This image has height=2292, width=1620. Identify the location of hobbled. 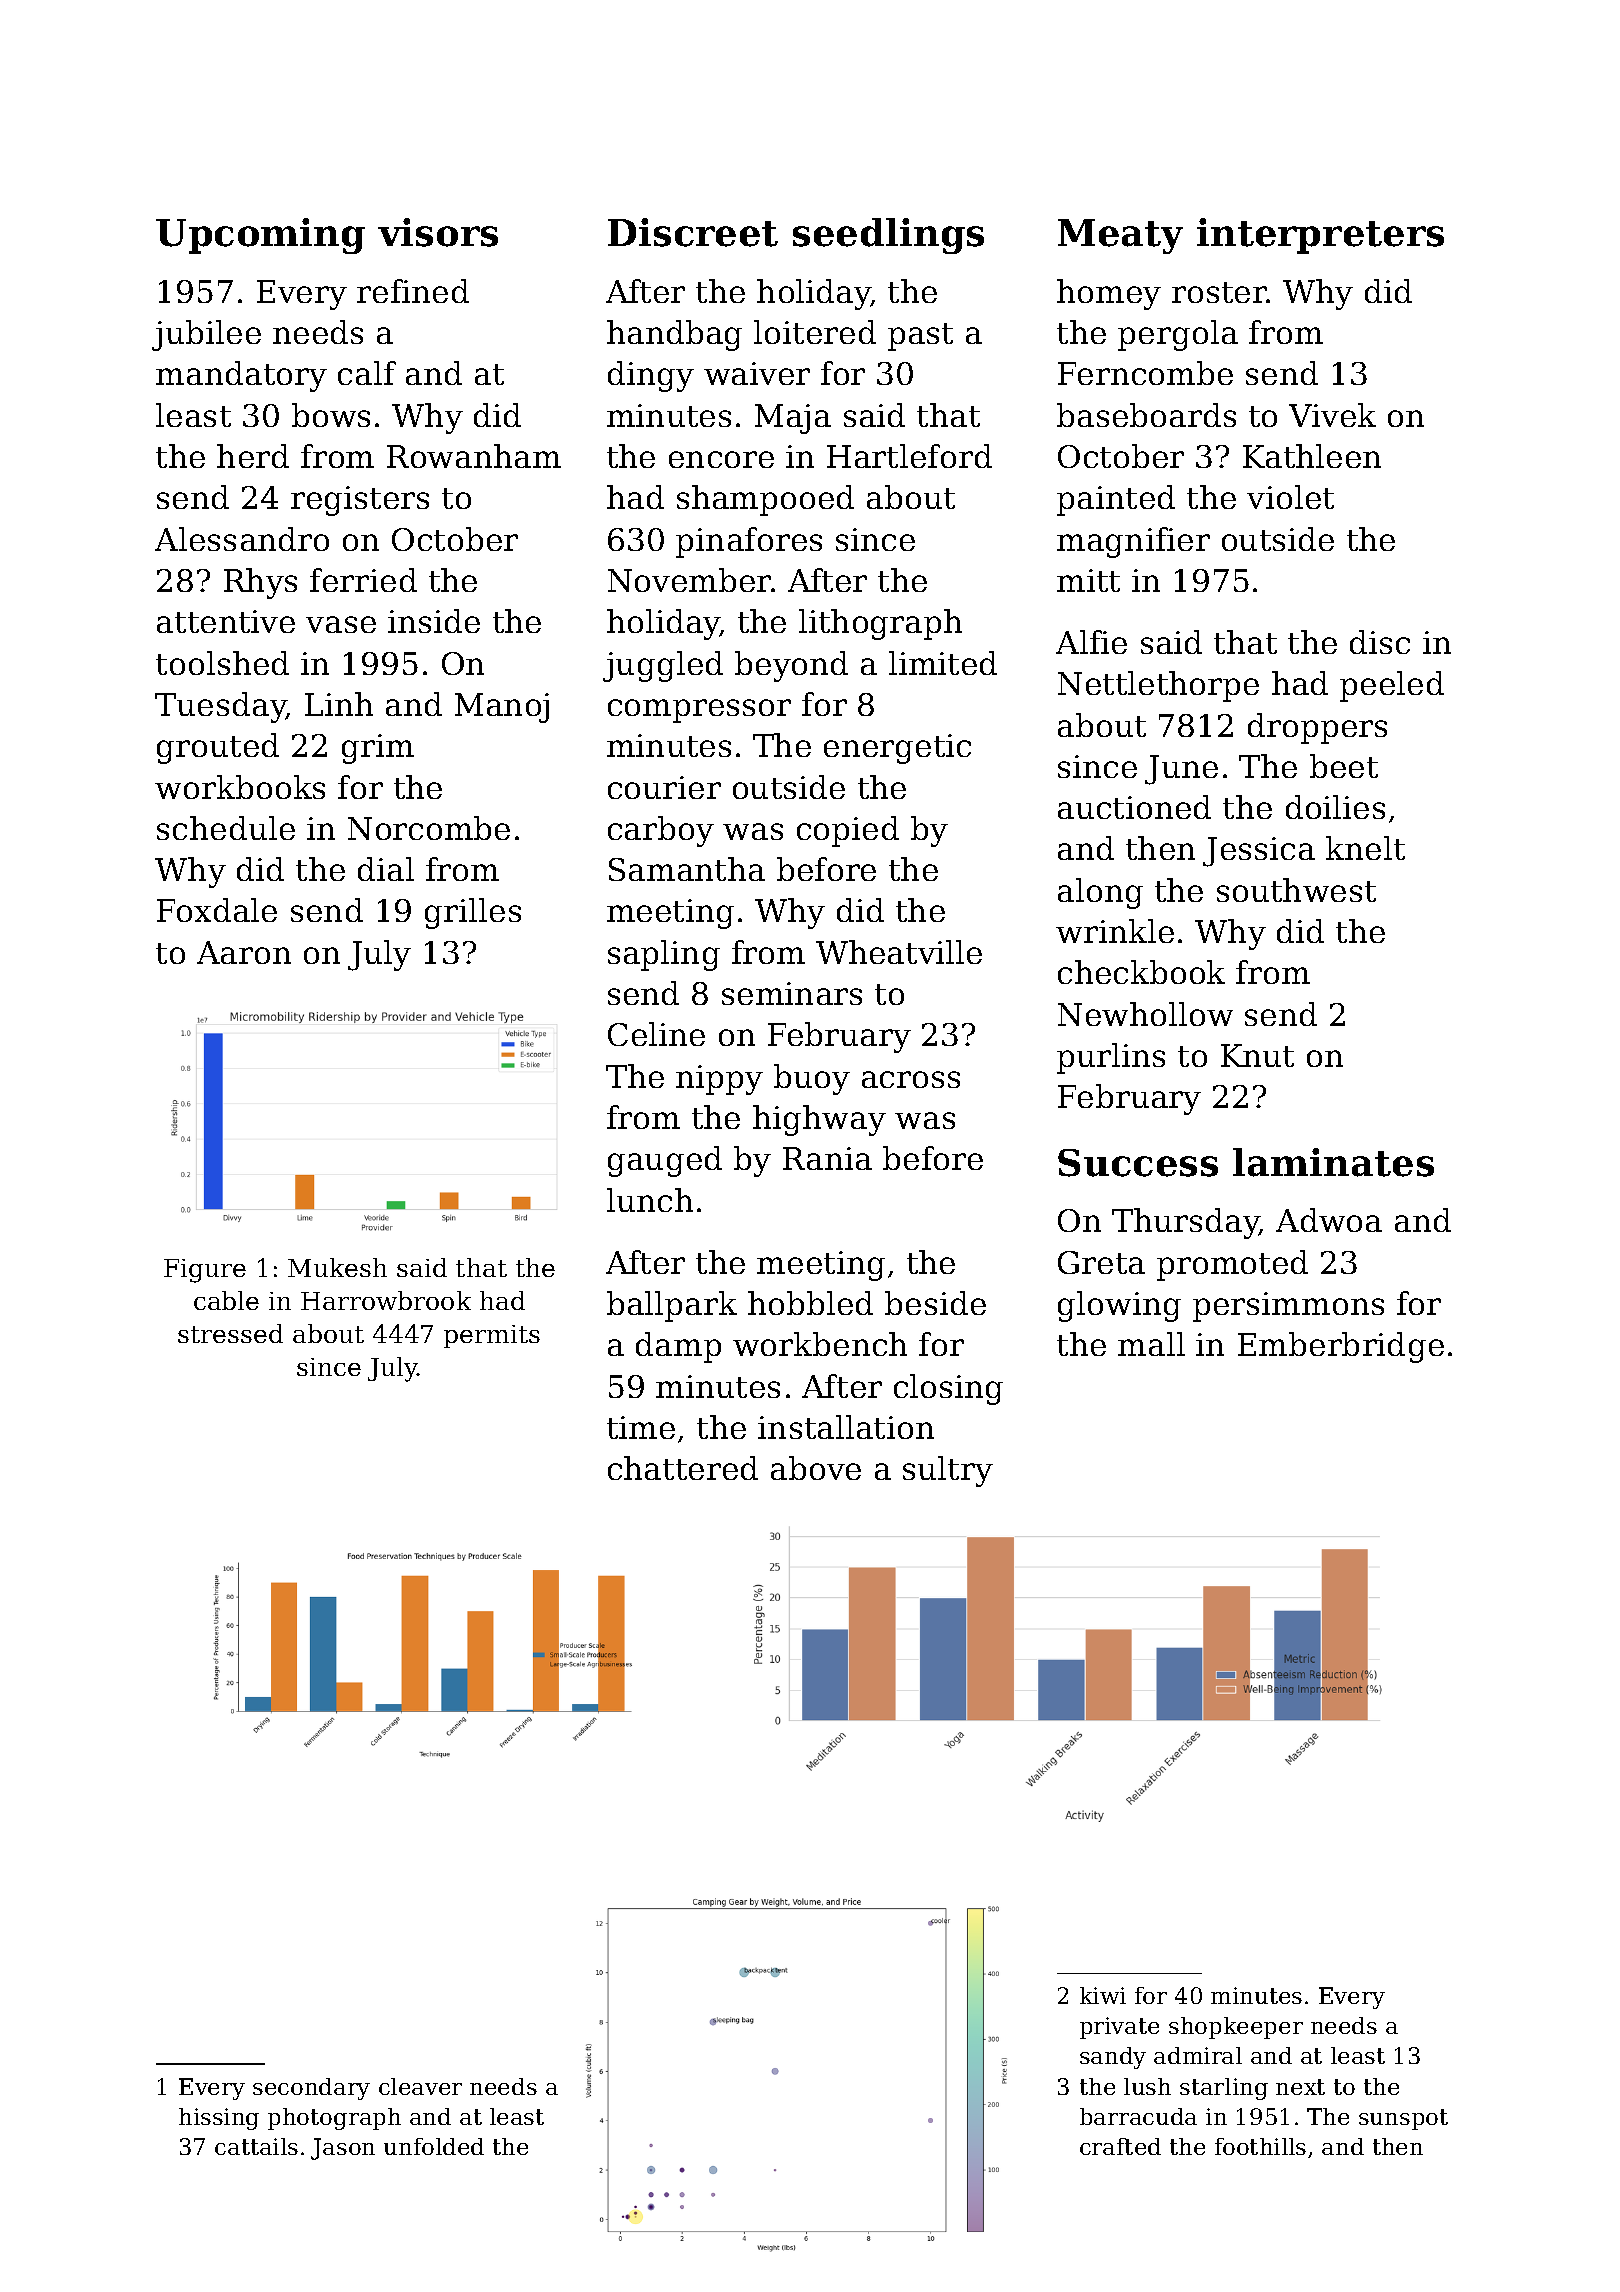
(810, 1303).
